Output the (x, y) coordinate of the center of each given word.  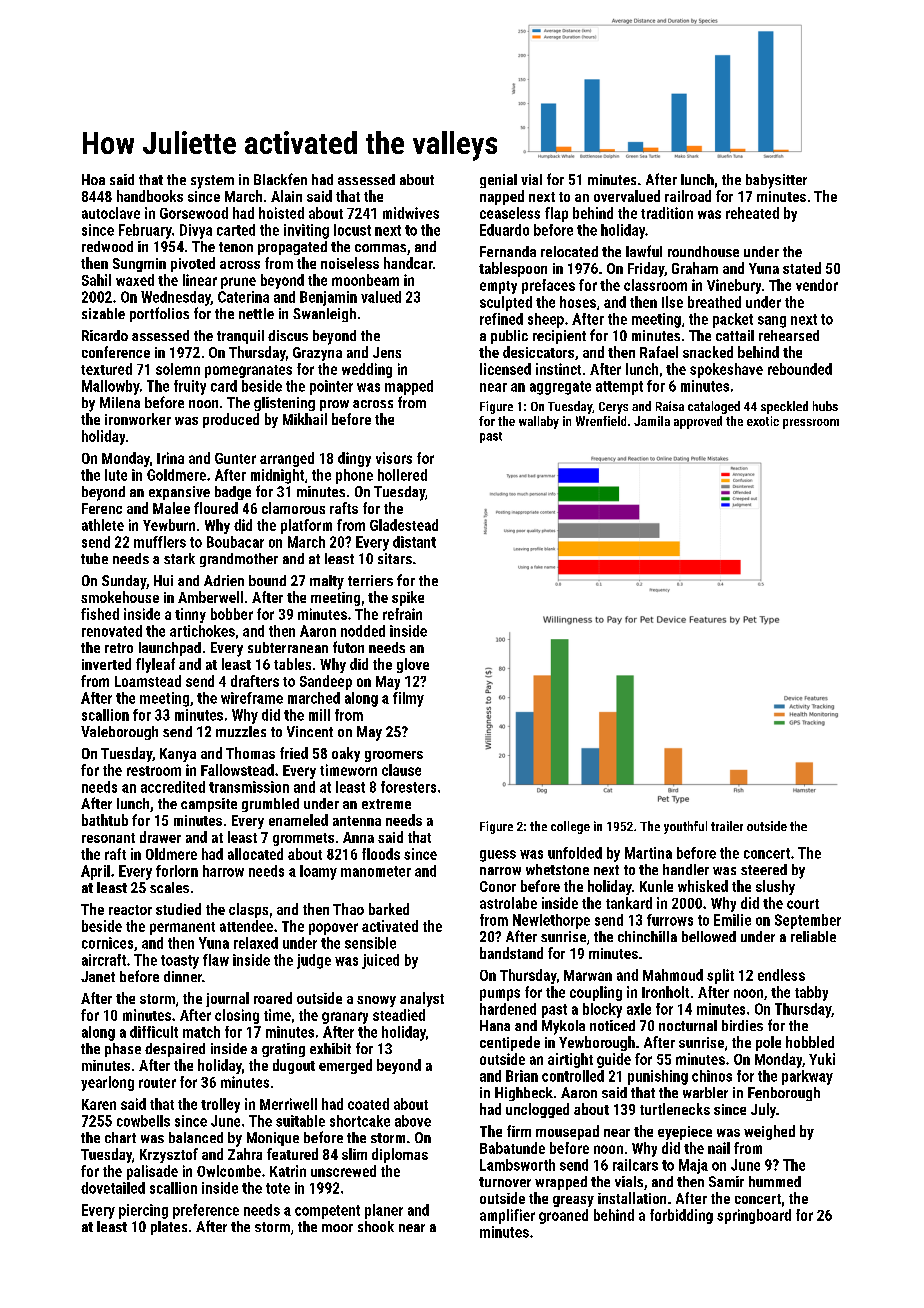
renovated (112, 631)
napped (502, 197)
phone (354, 476)
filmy (408, 699)
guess (498, 856)
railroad (688, 196)
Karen (99, 1104)
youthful (685, 827)
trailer (727, 826)
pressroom (811, 424)
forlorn (177, 871)
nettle (256, 313)
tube (94, 558)
